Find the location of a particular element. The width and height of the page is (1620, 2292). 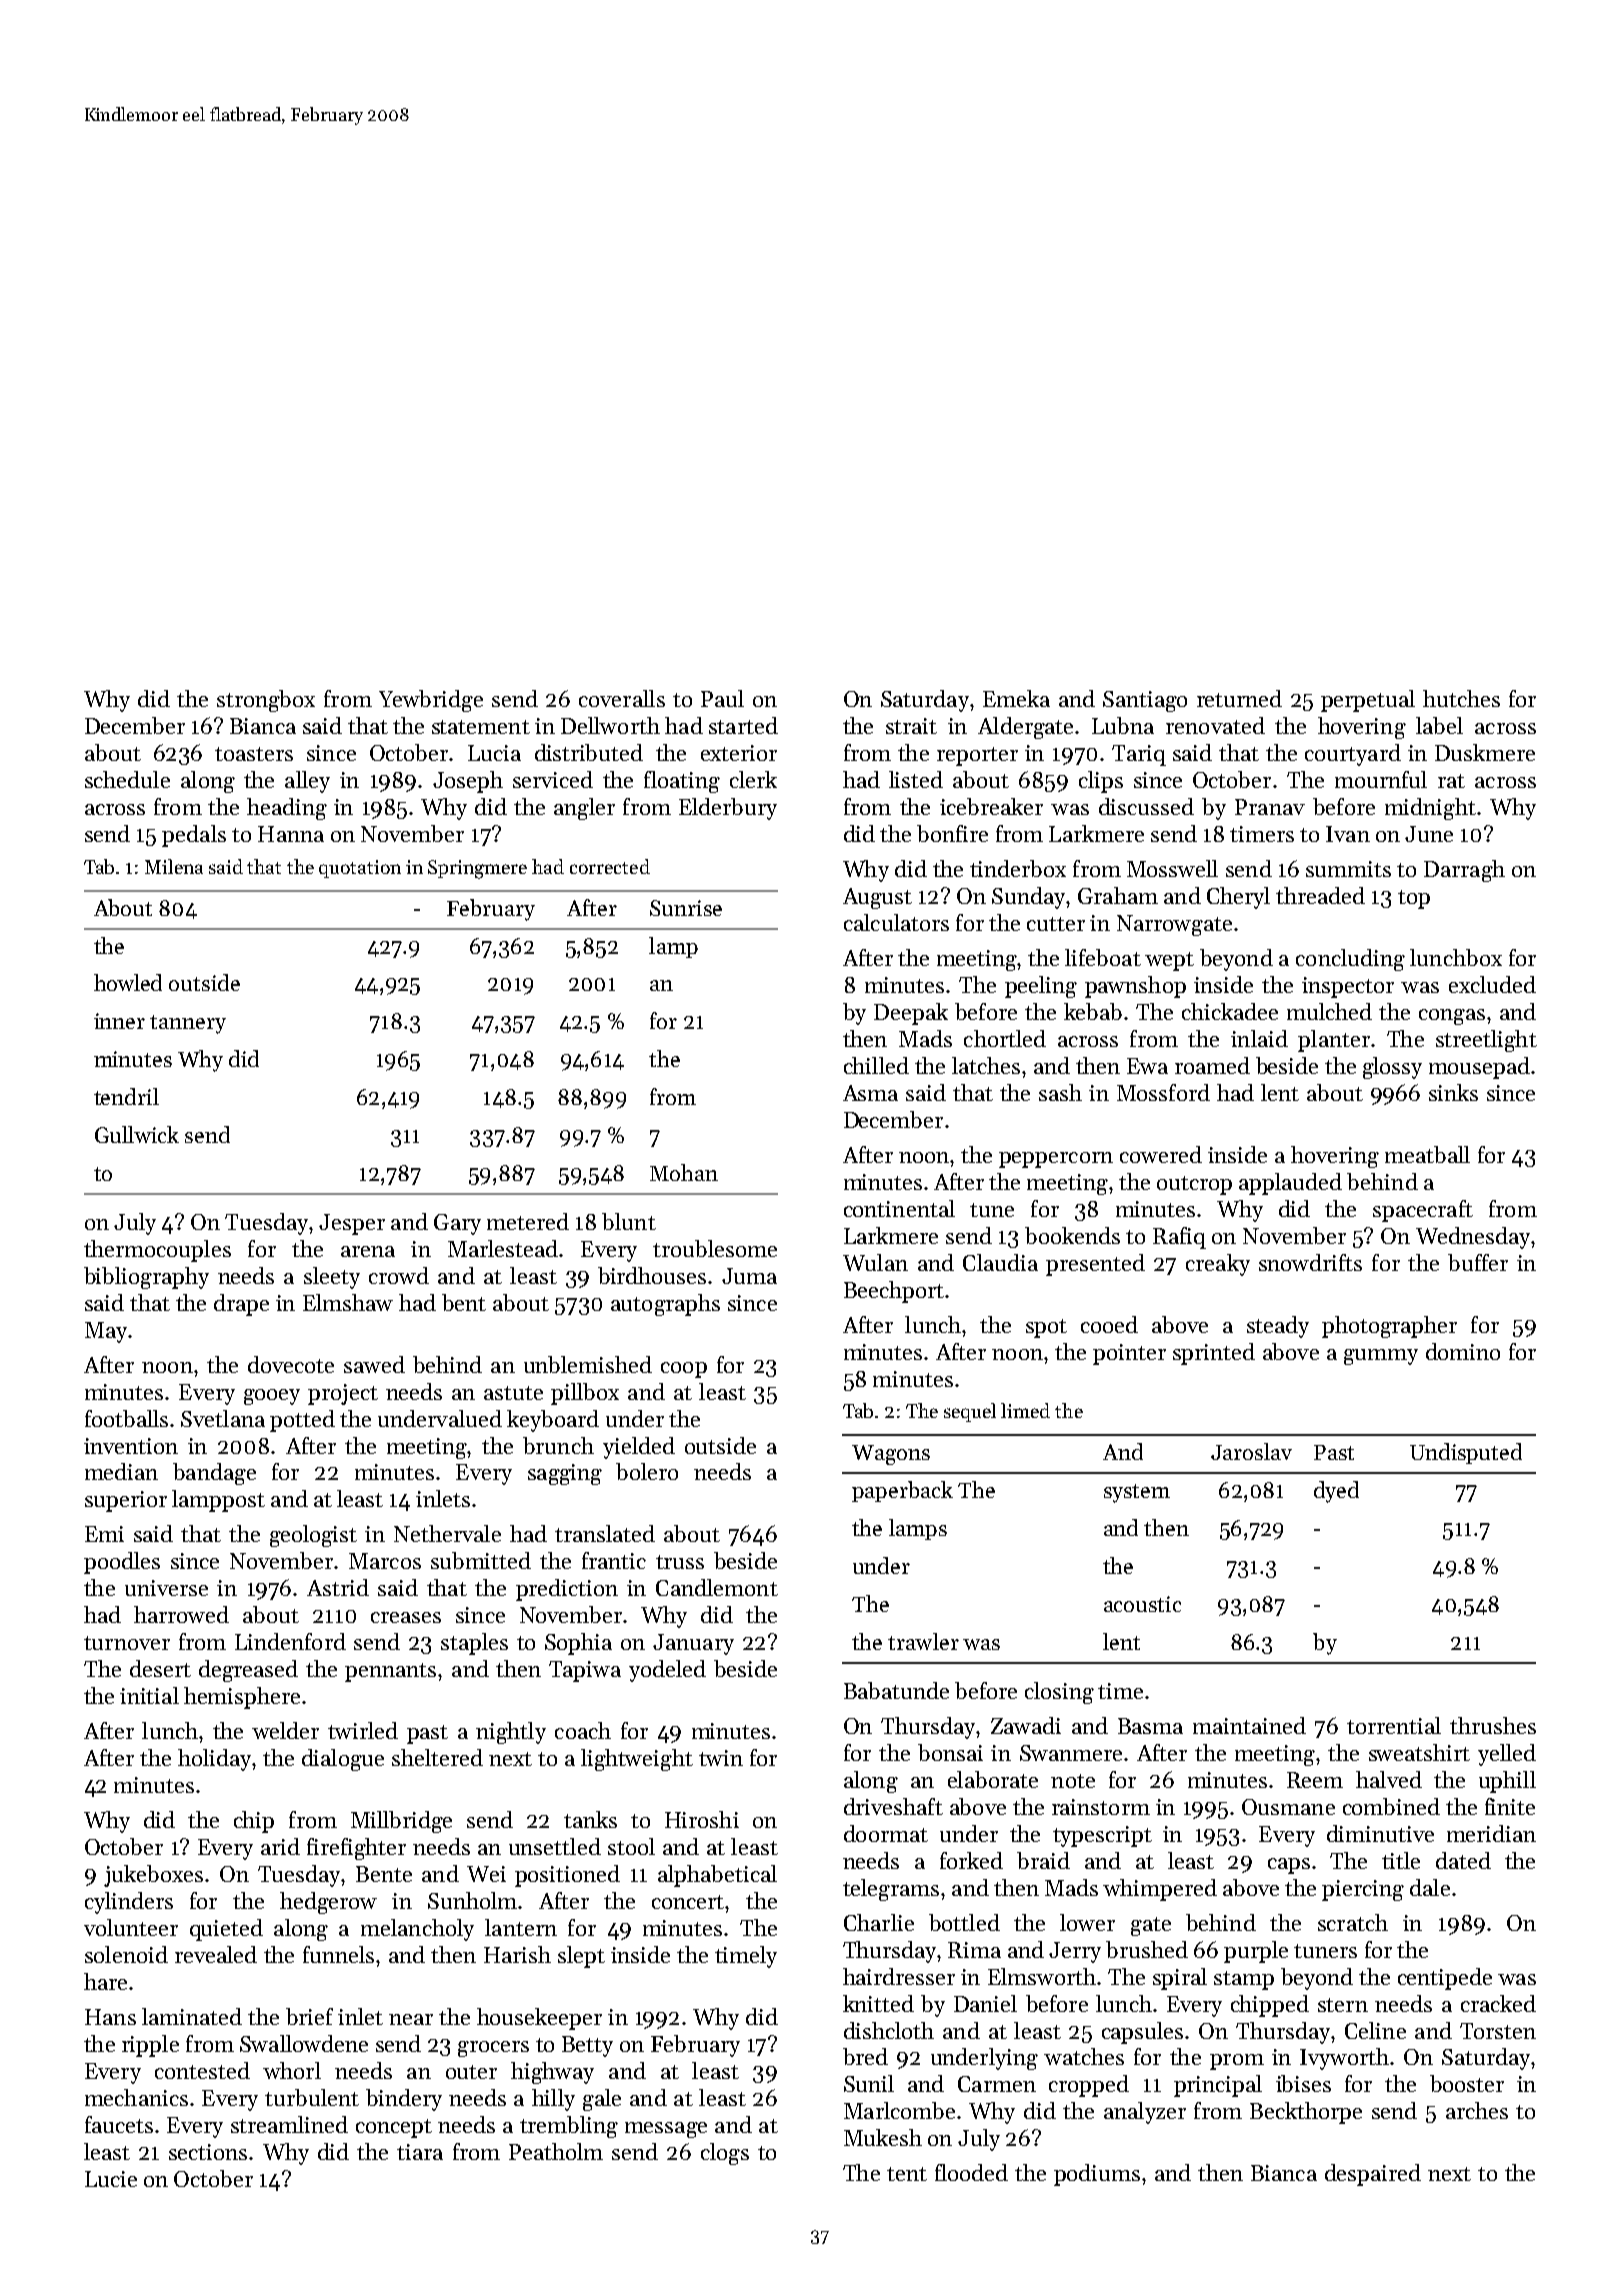

schedule is located at coordinates (127, 779).
